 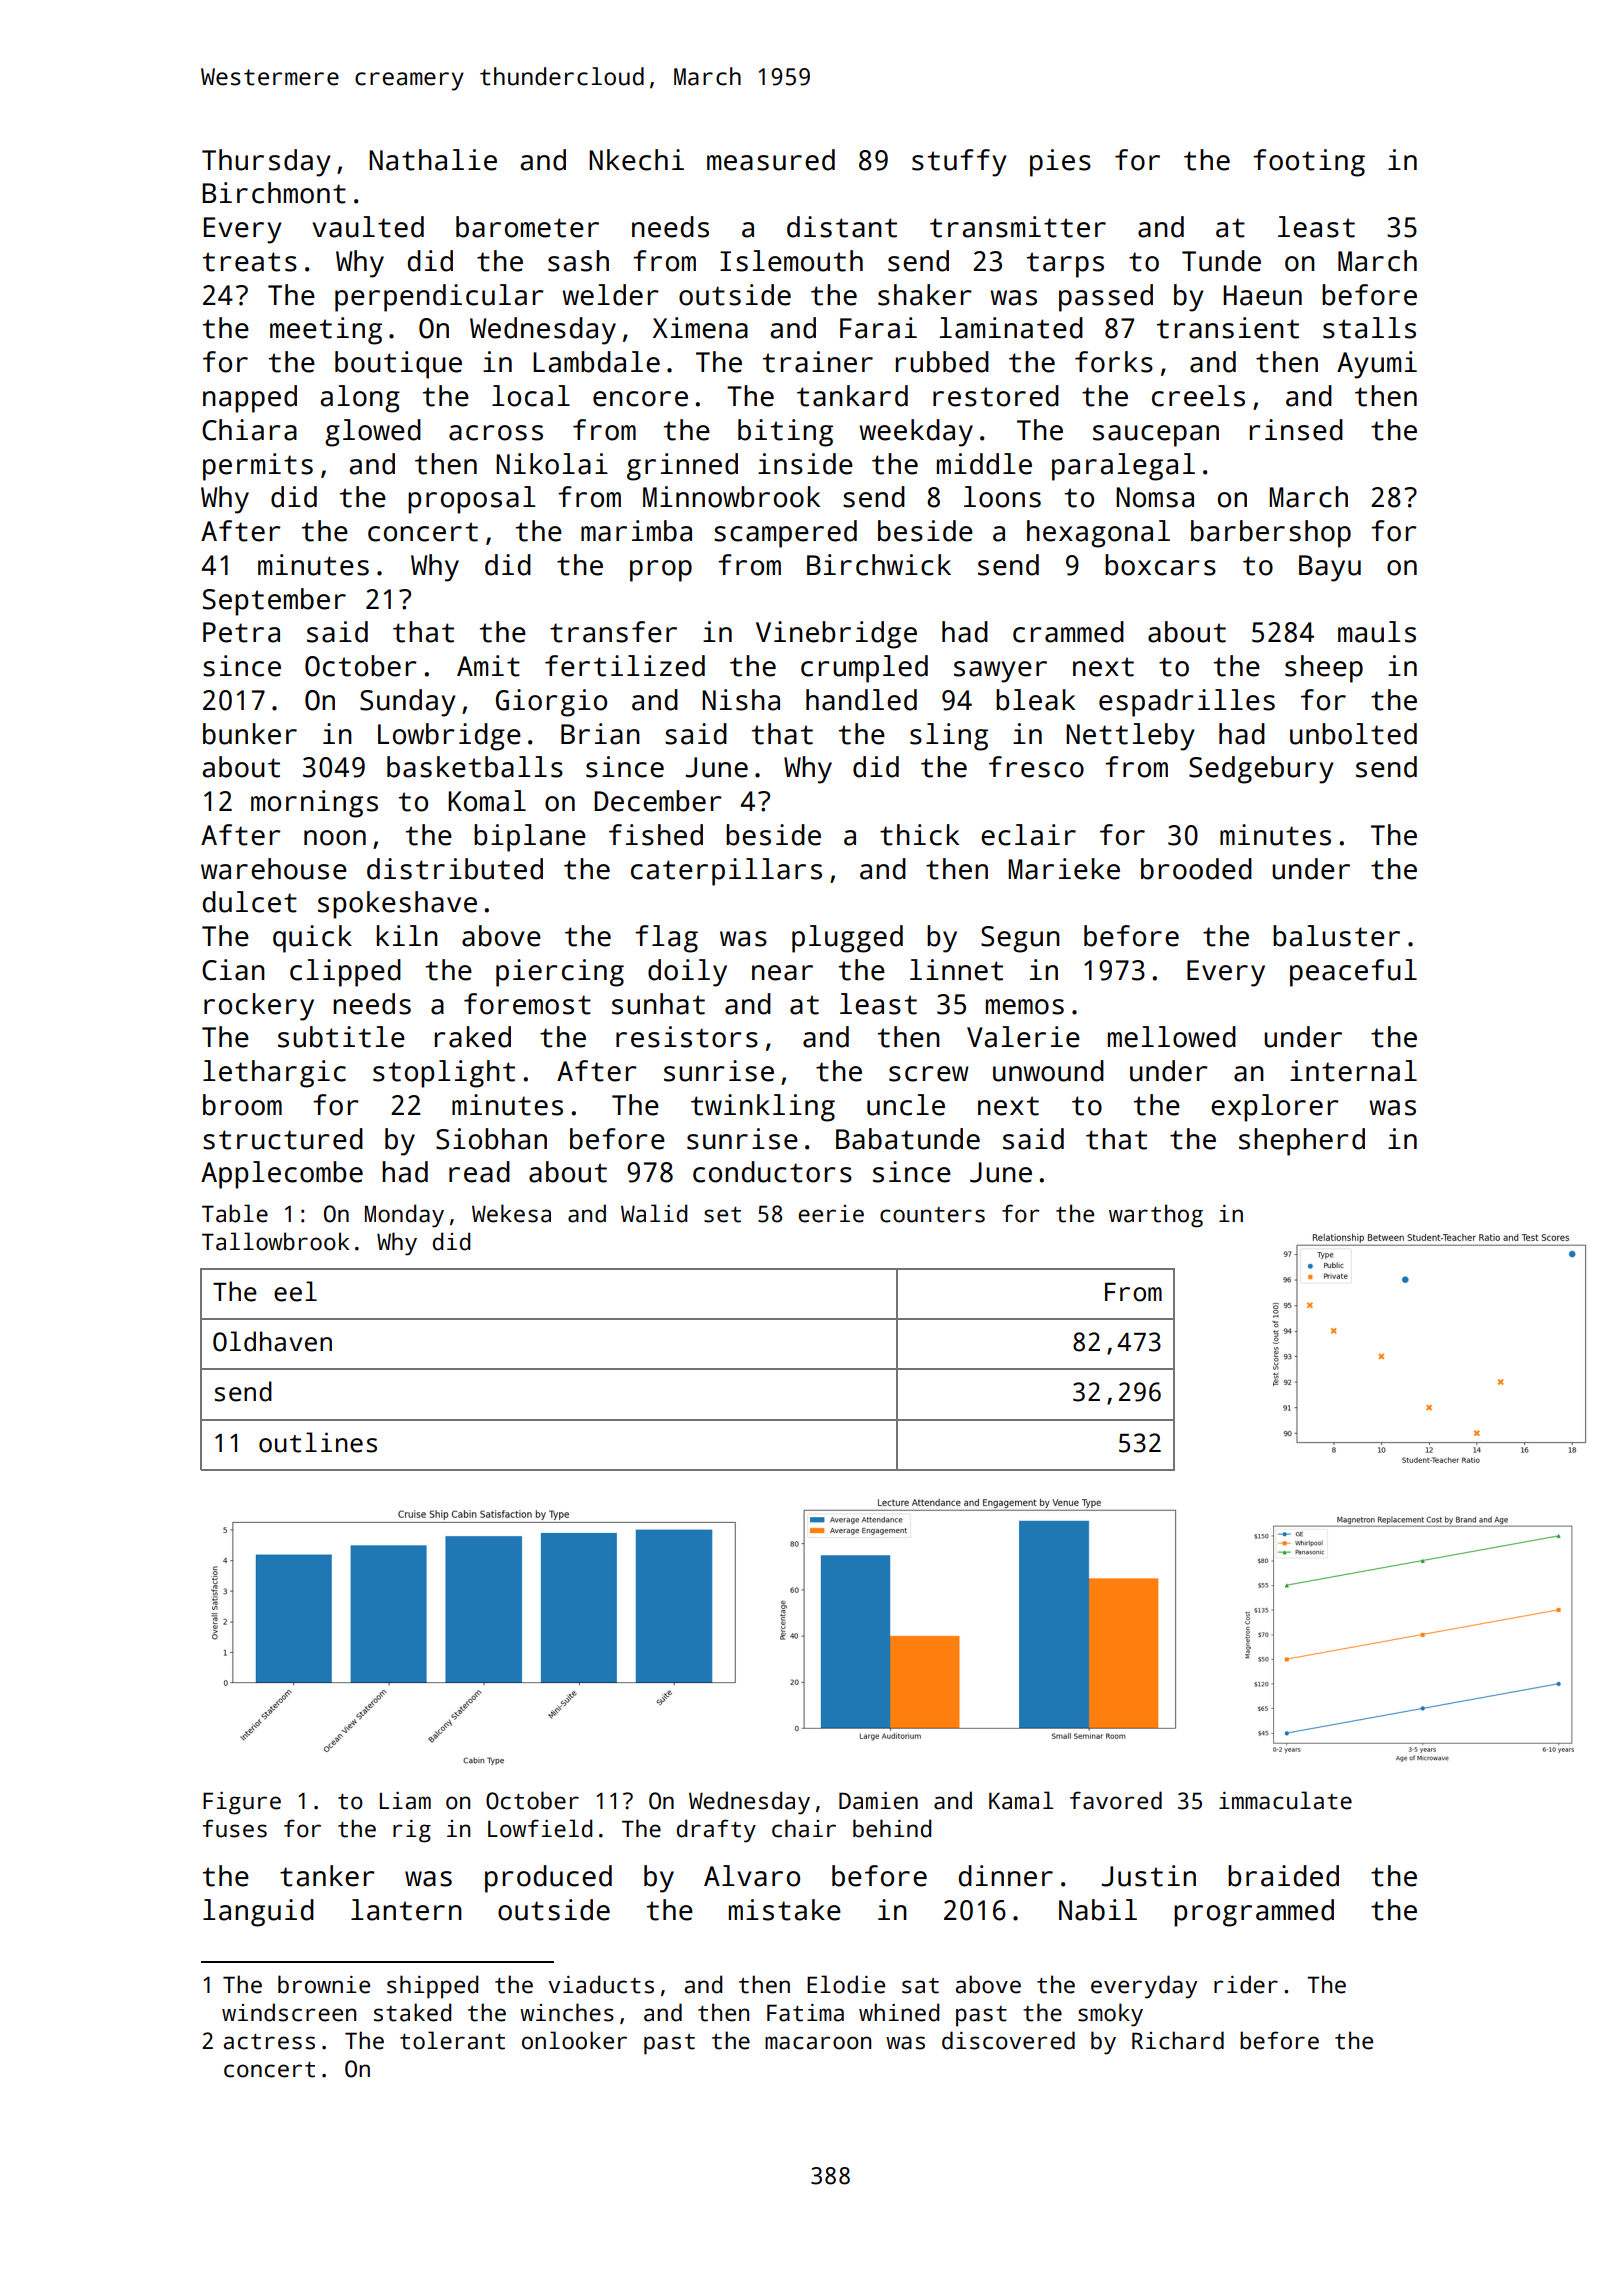 What do you see at coordinates (433, 160) in the image?
I see `Nathalie` at bounding box center [433, 160].
